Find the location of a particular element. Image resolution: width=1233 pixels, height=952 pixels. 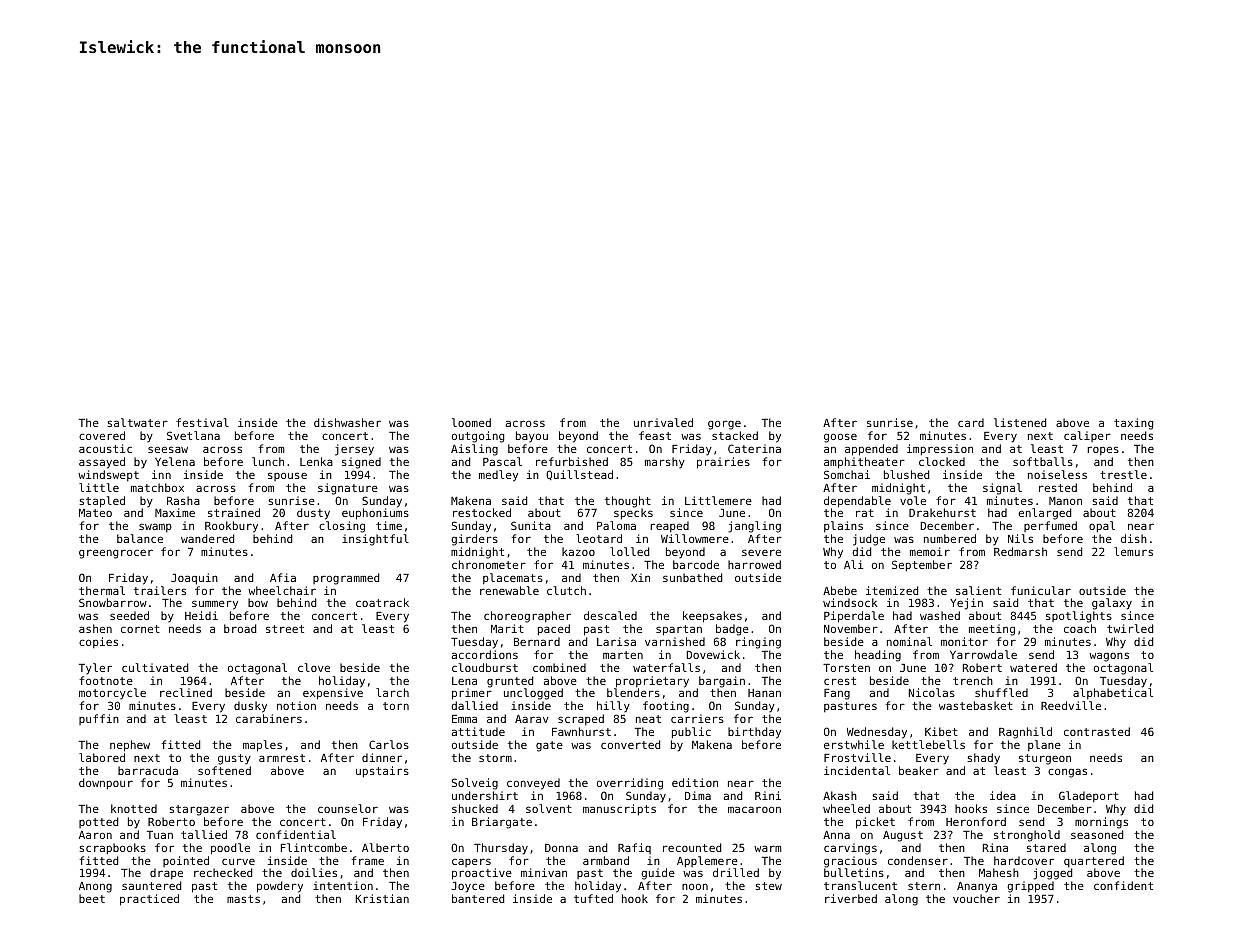

storm is located at coordinates (495, 758).
